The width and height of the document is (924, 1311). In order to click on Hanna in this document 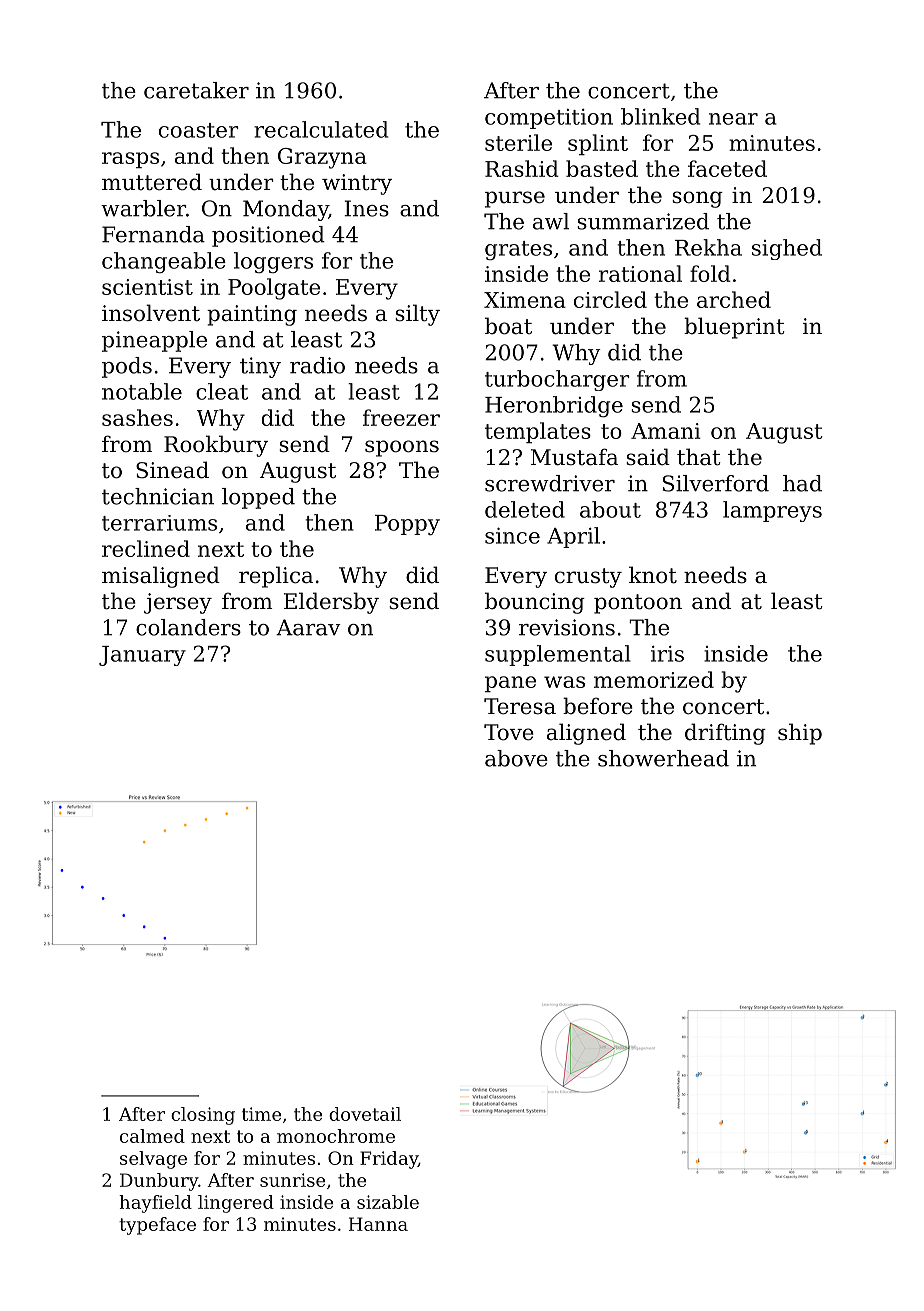, I will do `click(378, 1224)`.
